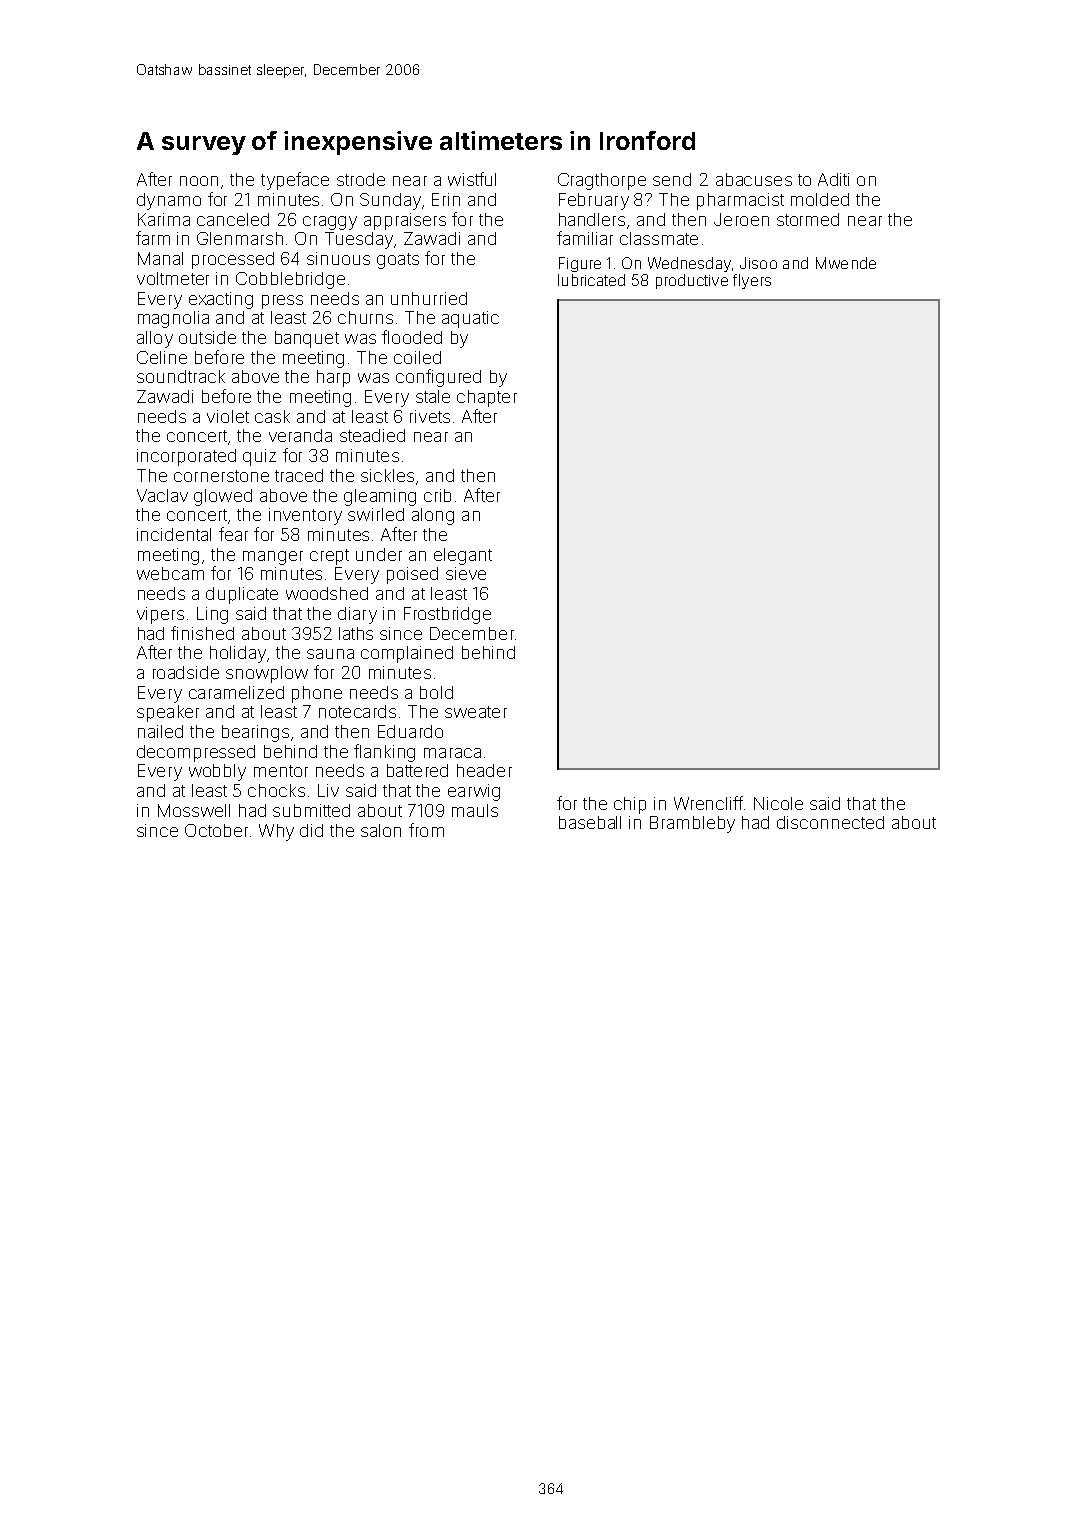 The height and width of the screenshot is (1522, 1076). I want to click on rivets, so click(430, 416).
